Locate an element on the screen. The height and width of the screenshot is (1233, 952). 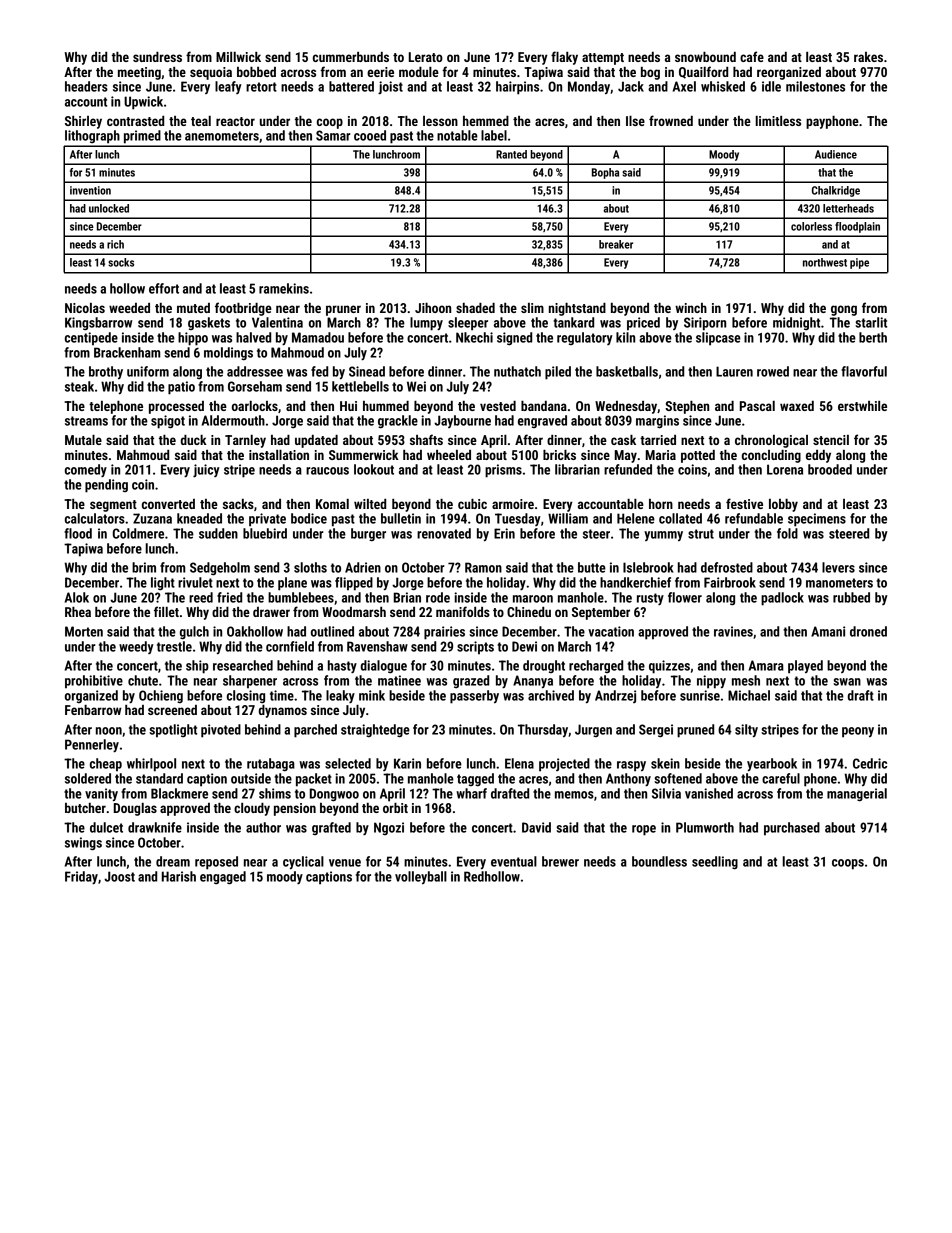
pending is located at coordinates (106, 486).
